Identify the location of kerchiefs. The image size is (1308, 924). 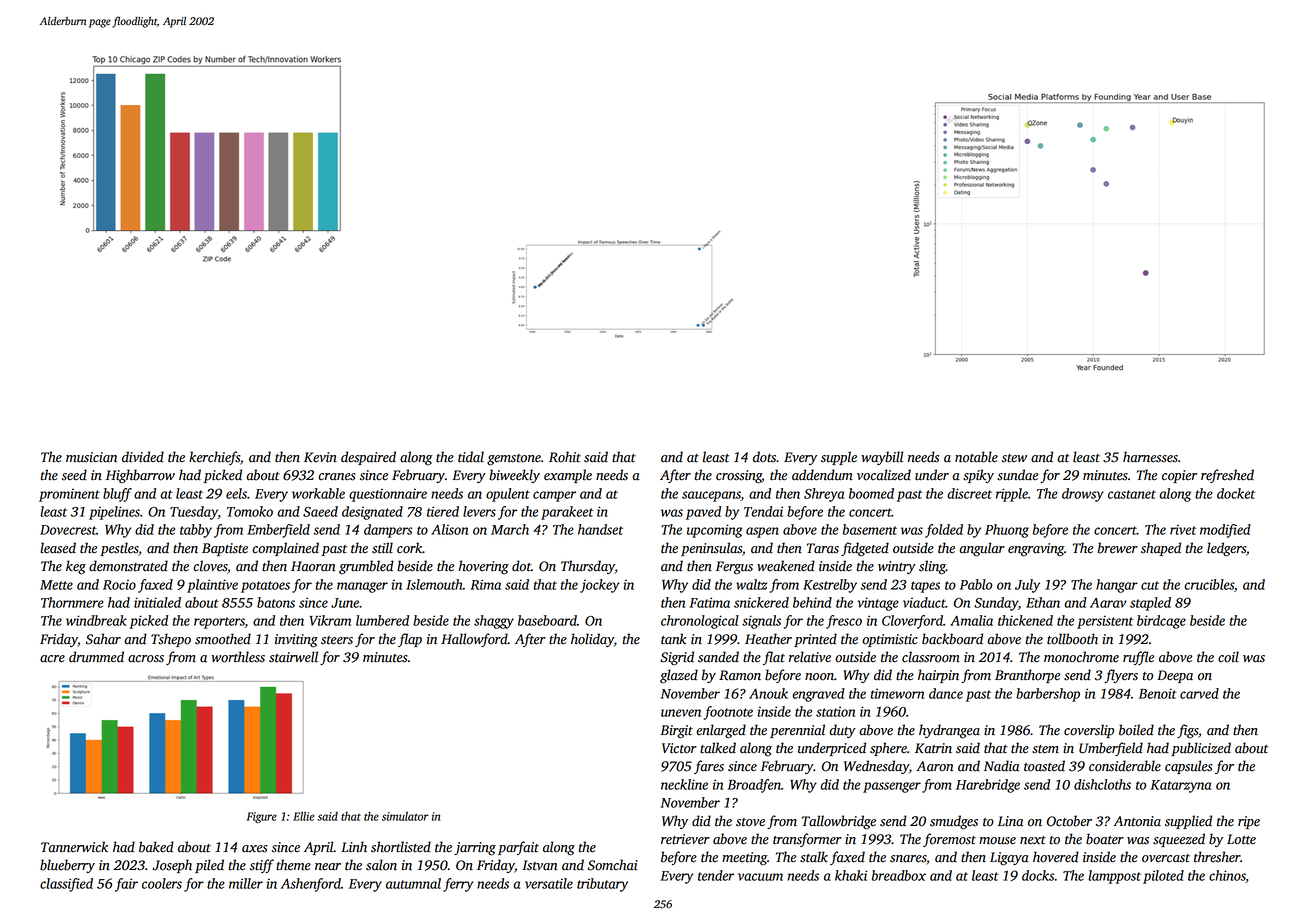
(214, 458).
